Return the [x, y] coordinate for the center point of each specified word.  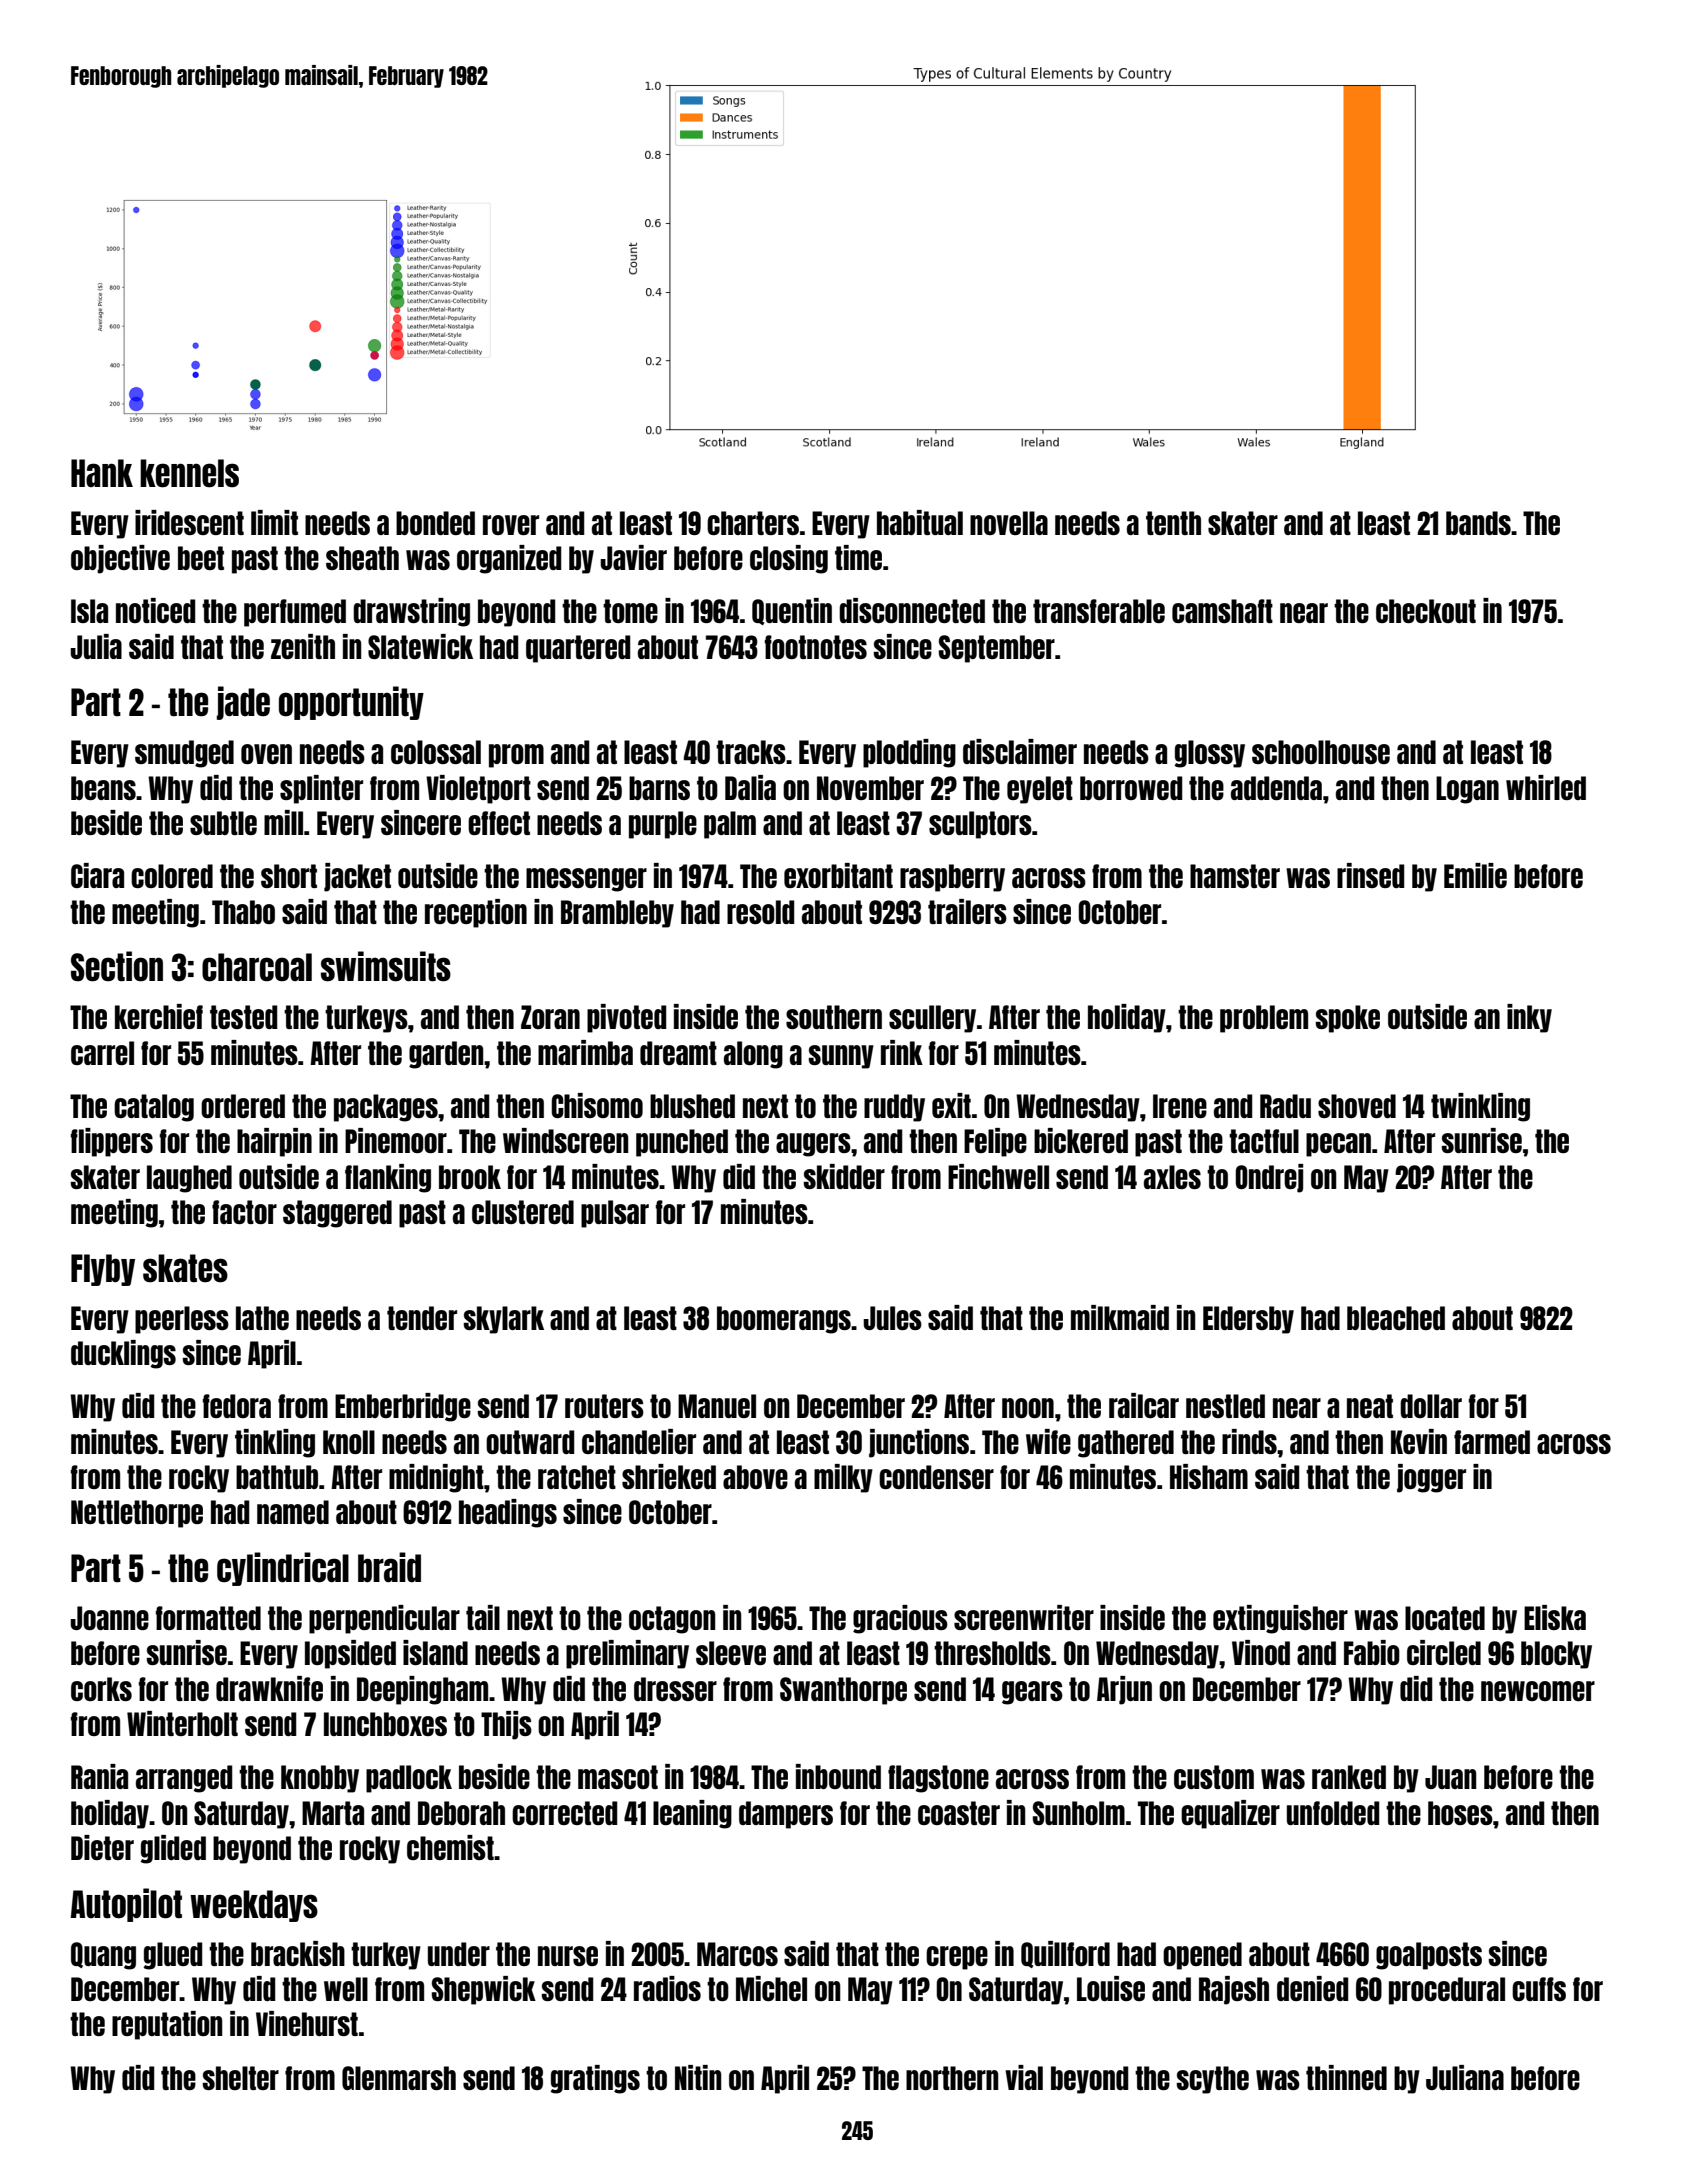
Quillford [1065, 1954]
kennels [189, 473]
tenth [1173, 523]
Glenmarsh [399, 2078]
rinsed [1371, 875]
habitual [920, 522]
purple [663, 825]
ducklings [123, 1354]
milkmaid [1120, 1317]
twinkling [1480, 1107]
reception [476, 913]
